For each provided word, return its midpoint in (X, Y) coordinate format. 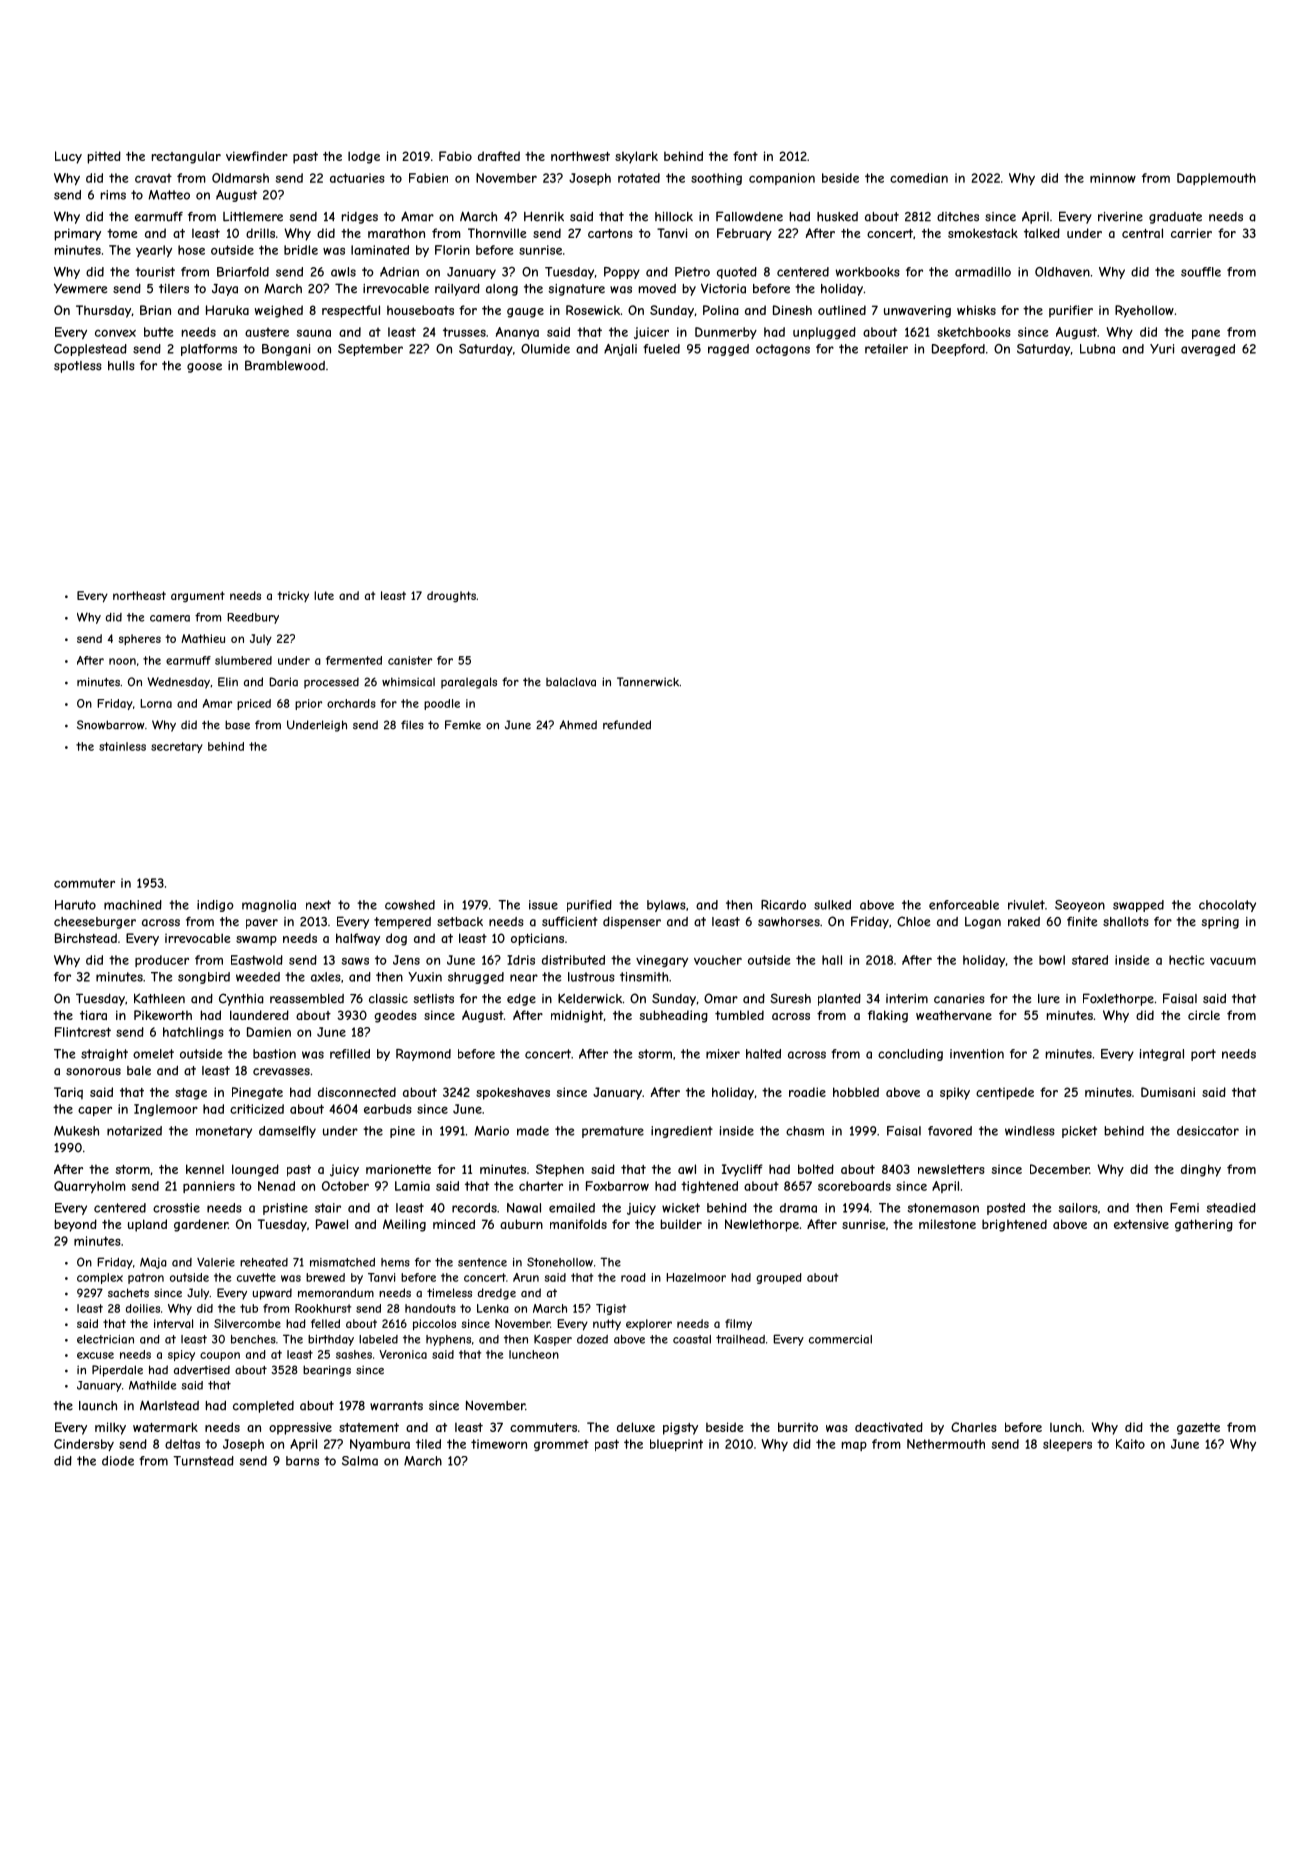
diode (118, 1461)
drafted (499, 156)
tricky (293, 596)
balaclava (571, 682)
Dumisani (1168, 1092)
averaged (1208, 350)
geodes (395, 1016)
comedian (919, 178)
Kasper (553, 1340)
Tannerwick (648, 682)
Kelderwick (590, 998)
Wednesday (178, 683)
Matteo (169, 195)
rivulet (1026, 905)
